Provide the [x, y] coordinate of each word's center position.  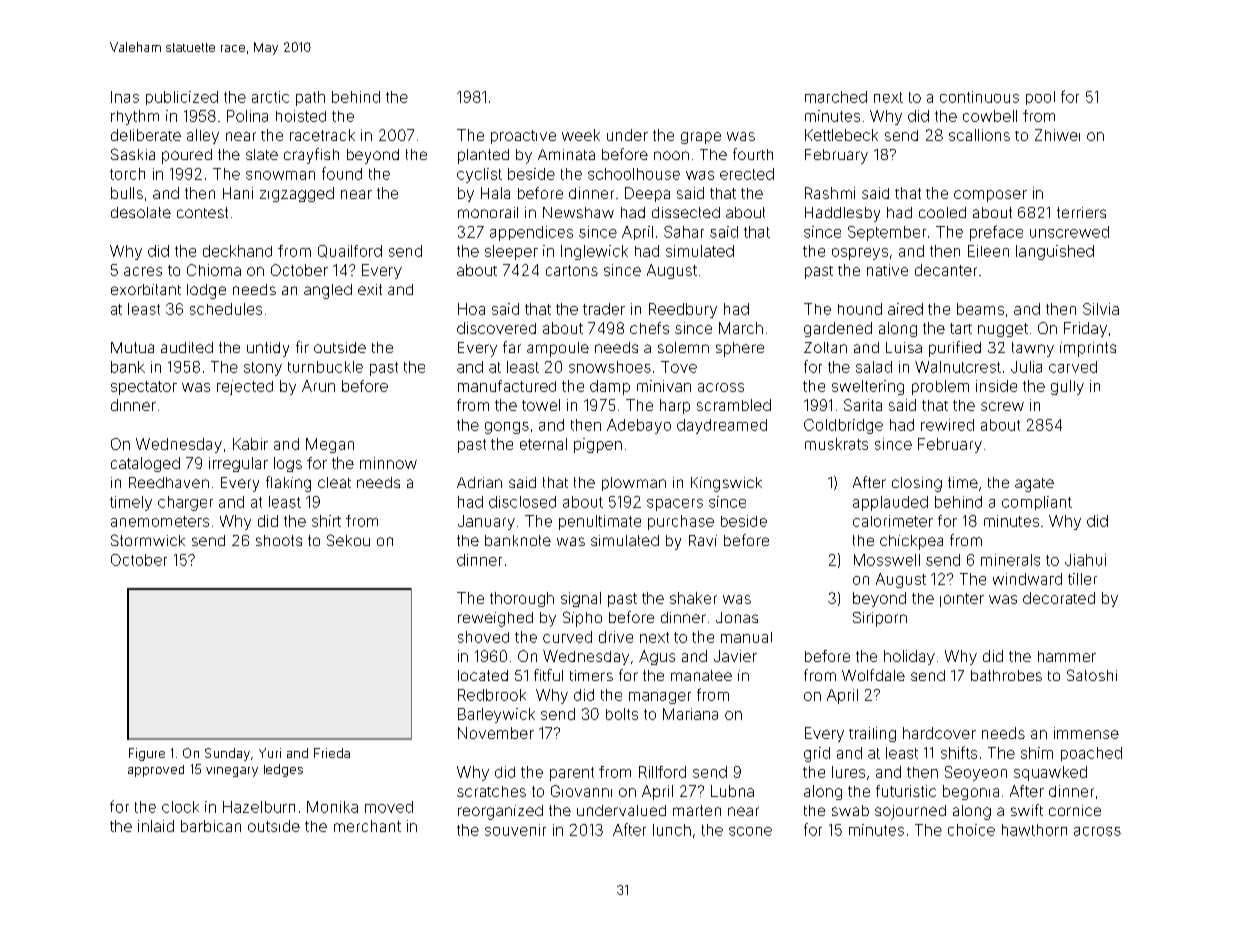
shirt [326, 521]
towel [541, 405]
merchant [367, 826]
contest [202, 212]
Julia [1026, 367]
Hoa [471, 309]
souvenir [515, 830]
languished [1055, 252]
